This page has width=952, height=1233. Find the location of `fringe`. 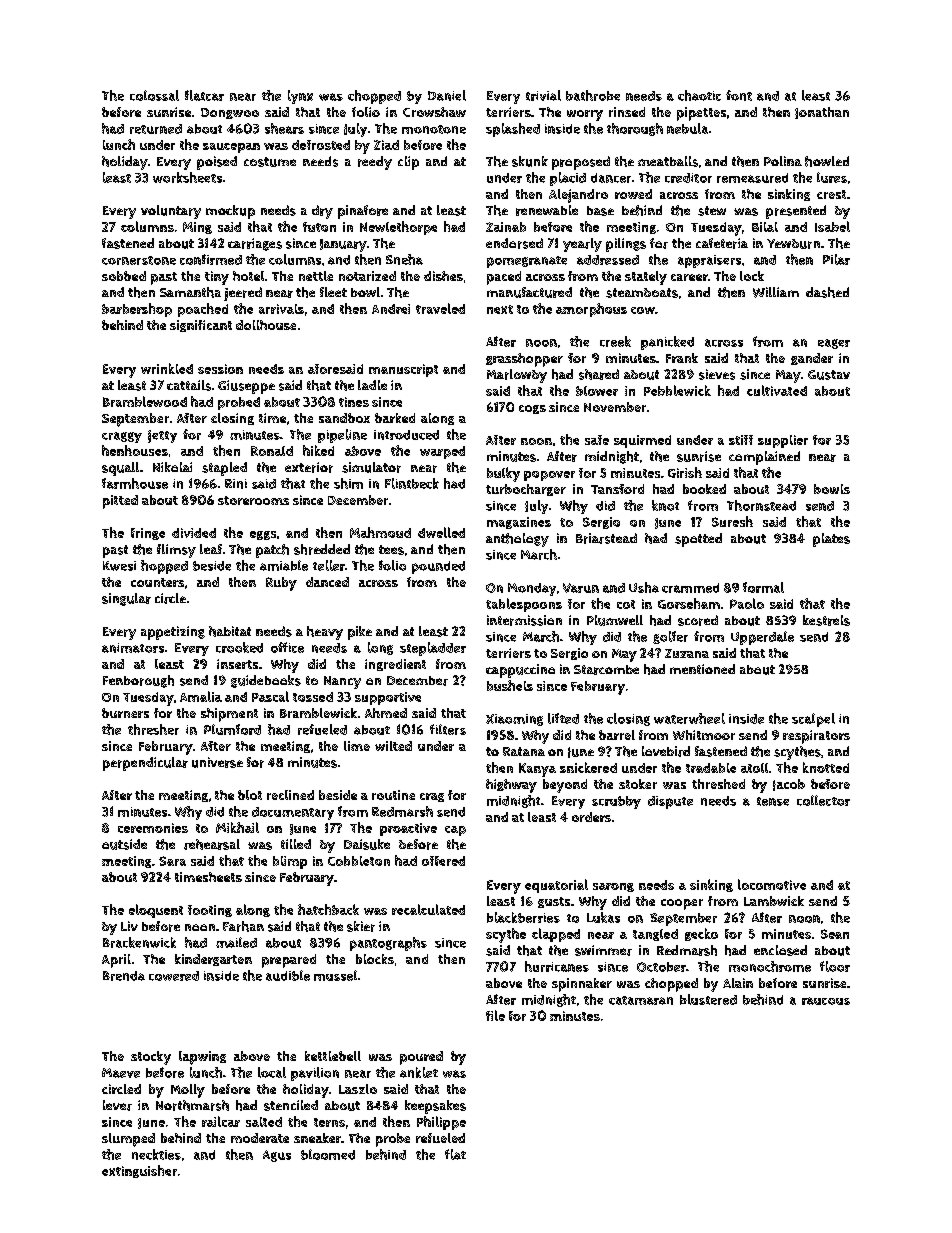

fringe is located at coordinates (148, 534).
